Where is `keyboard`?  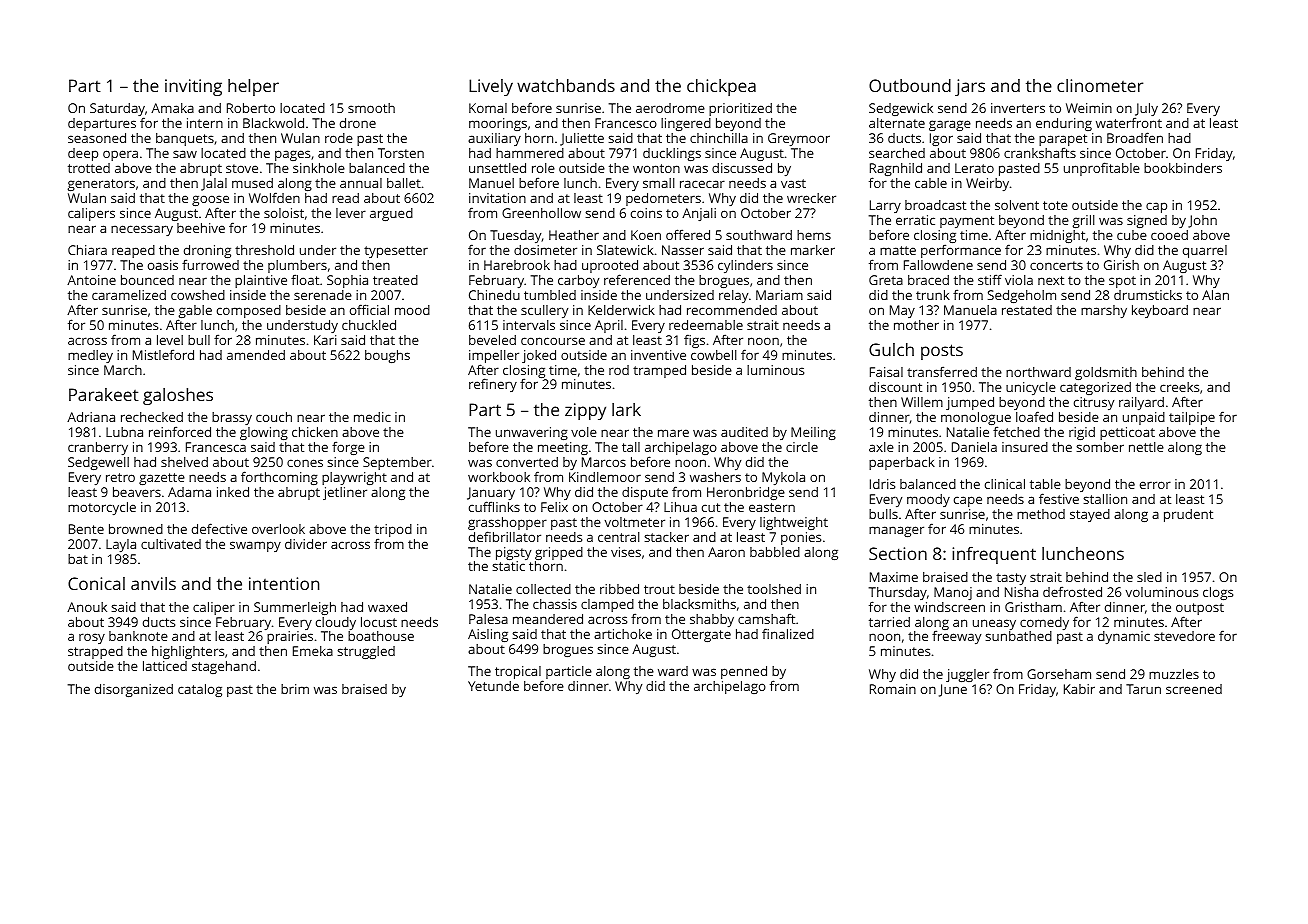 keyboard is located at coordinates (1160, 311).
